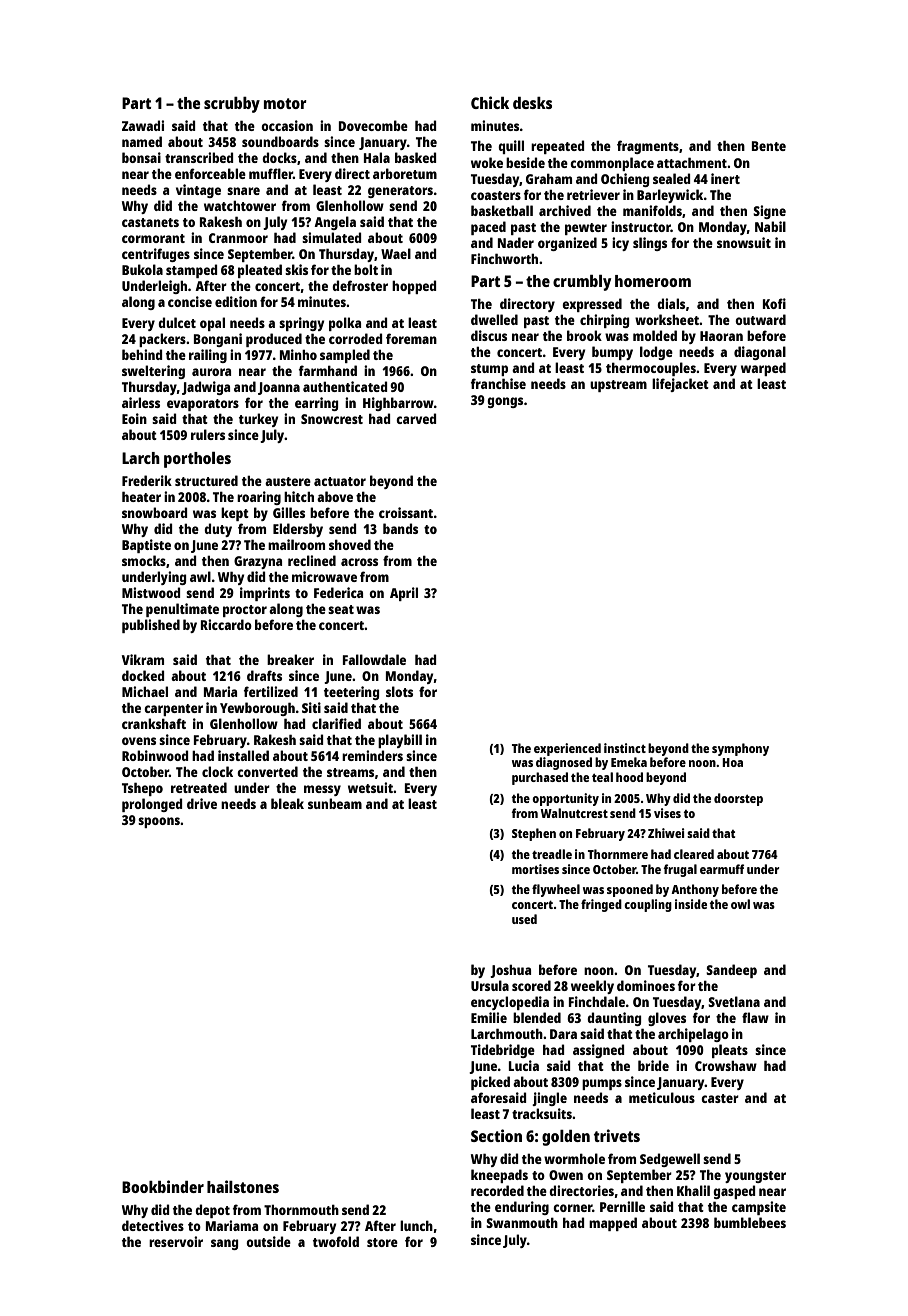 The width and height of the image is (908, 1316). Describe the element at coordinates (212, 1211) in the image. I see `depot` at that location.
